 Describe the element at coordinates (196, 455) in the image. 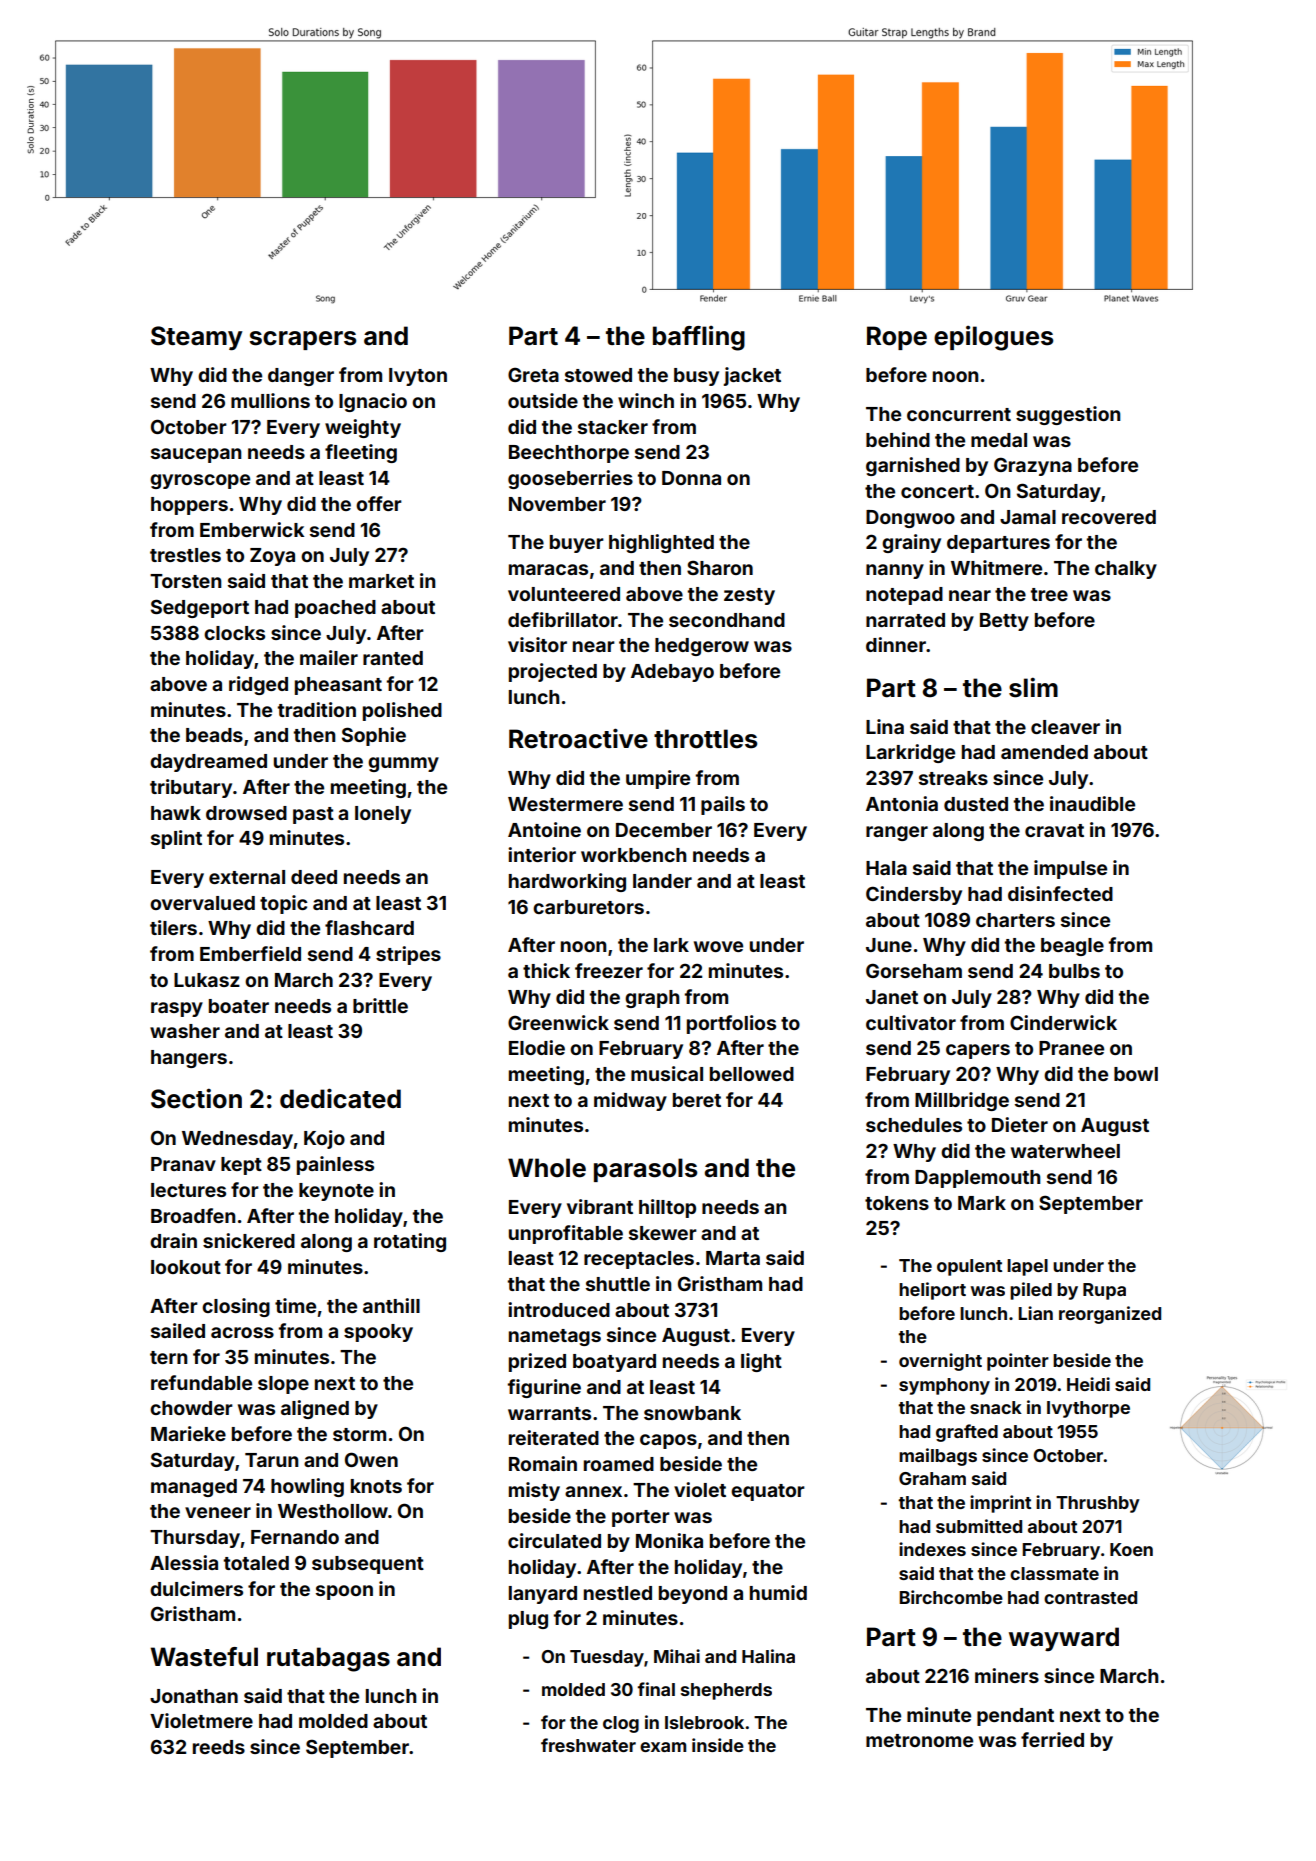

I see `saucepan` at that location.
